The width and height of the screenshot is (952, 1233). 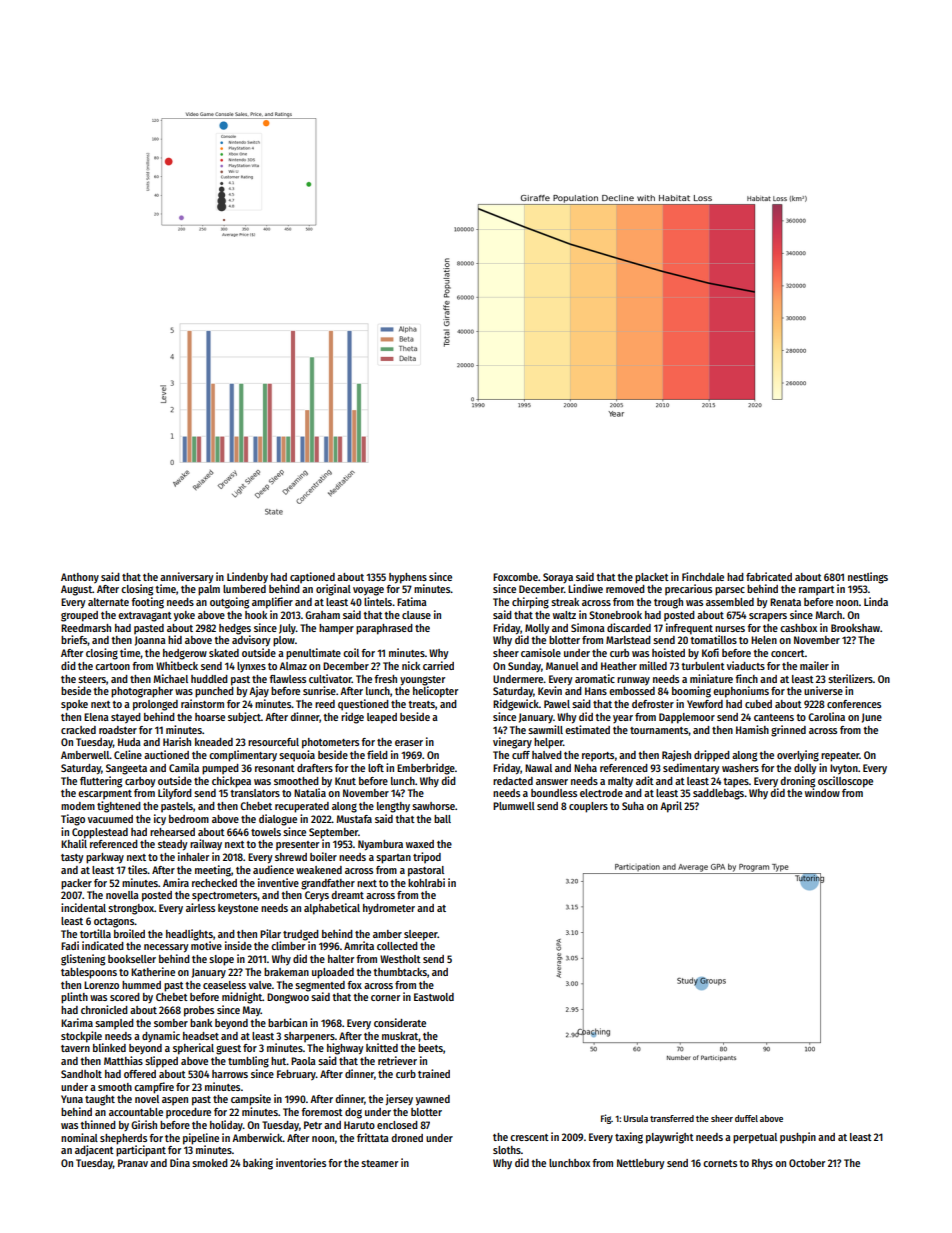 I want to click on Soraya, so click(x=558, y=578).
